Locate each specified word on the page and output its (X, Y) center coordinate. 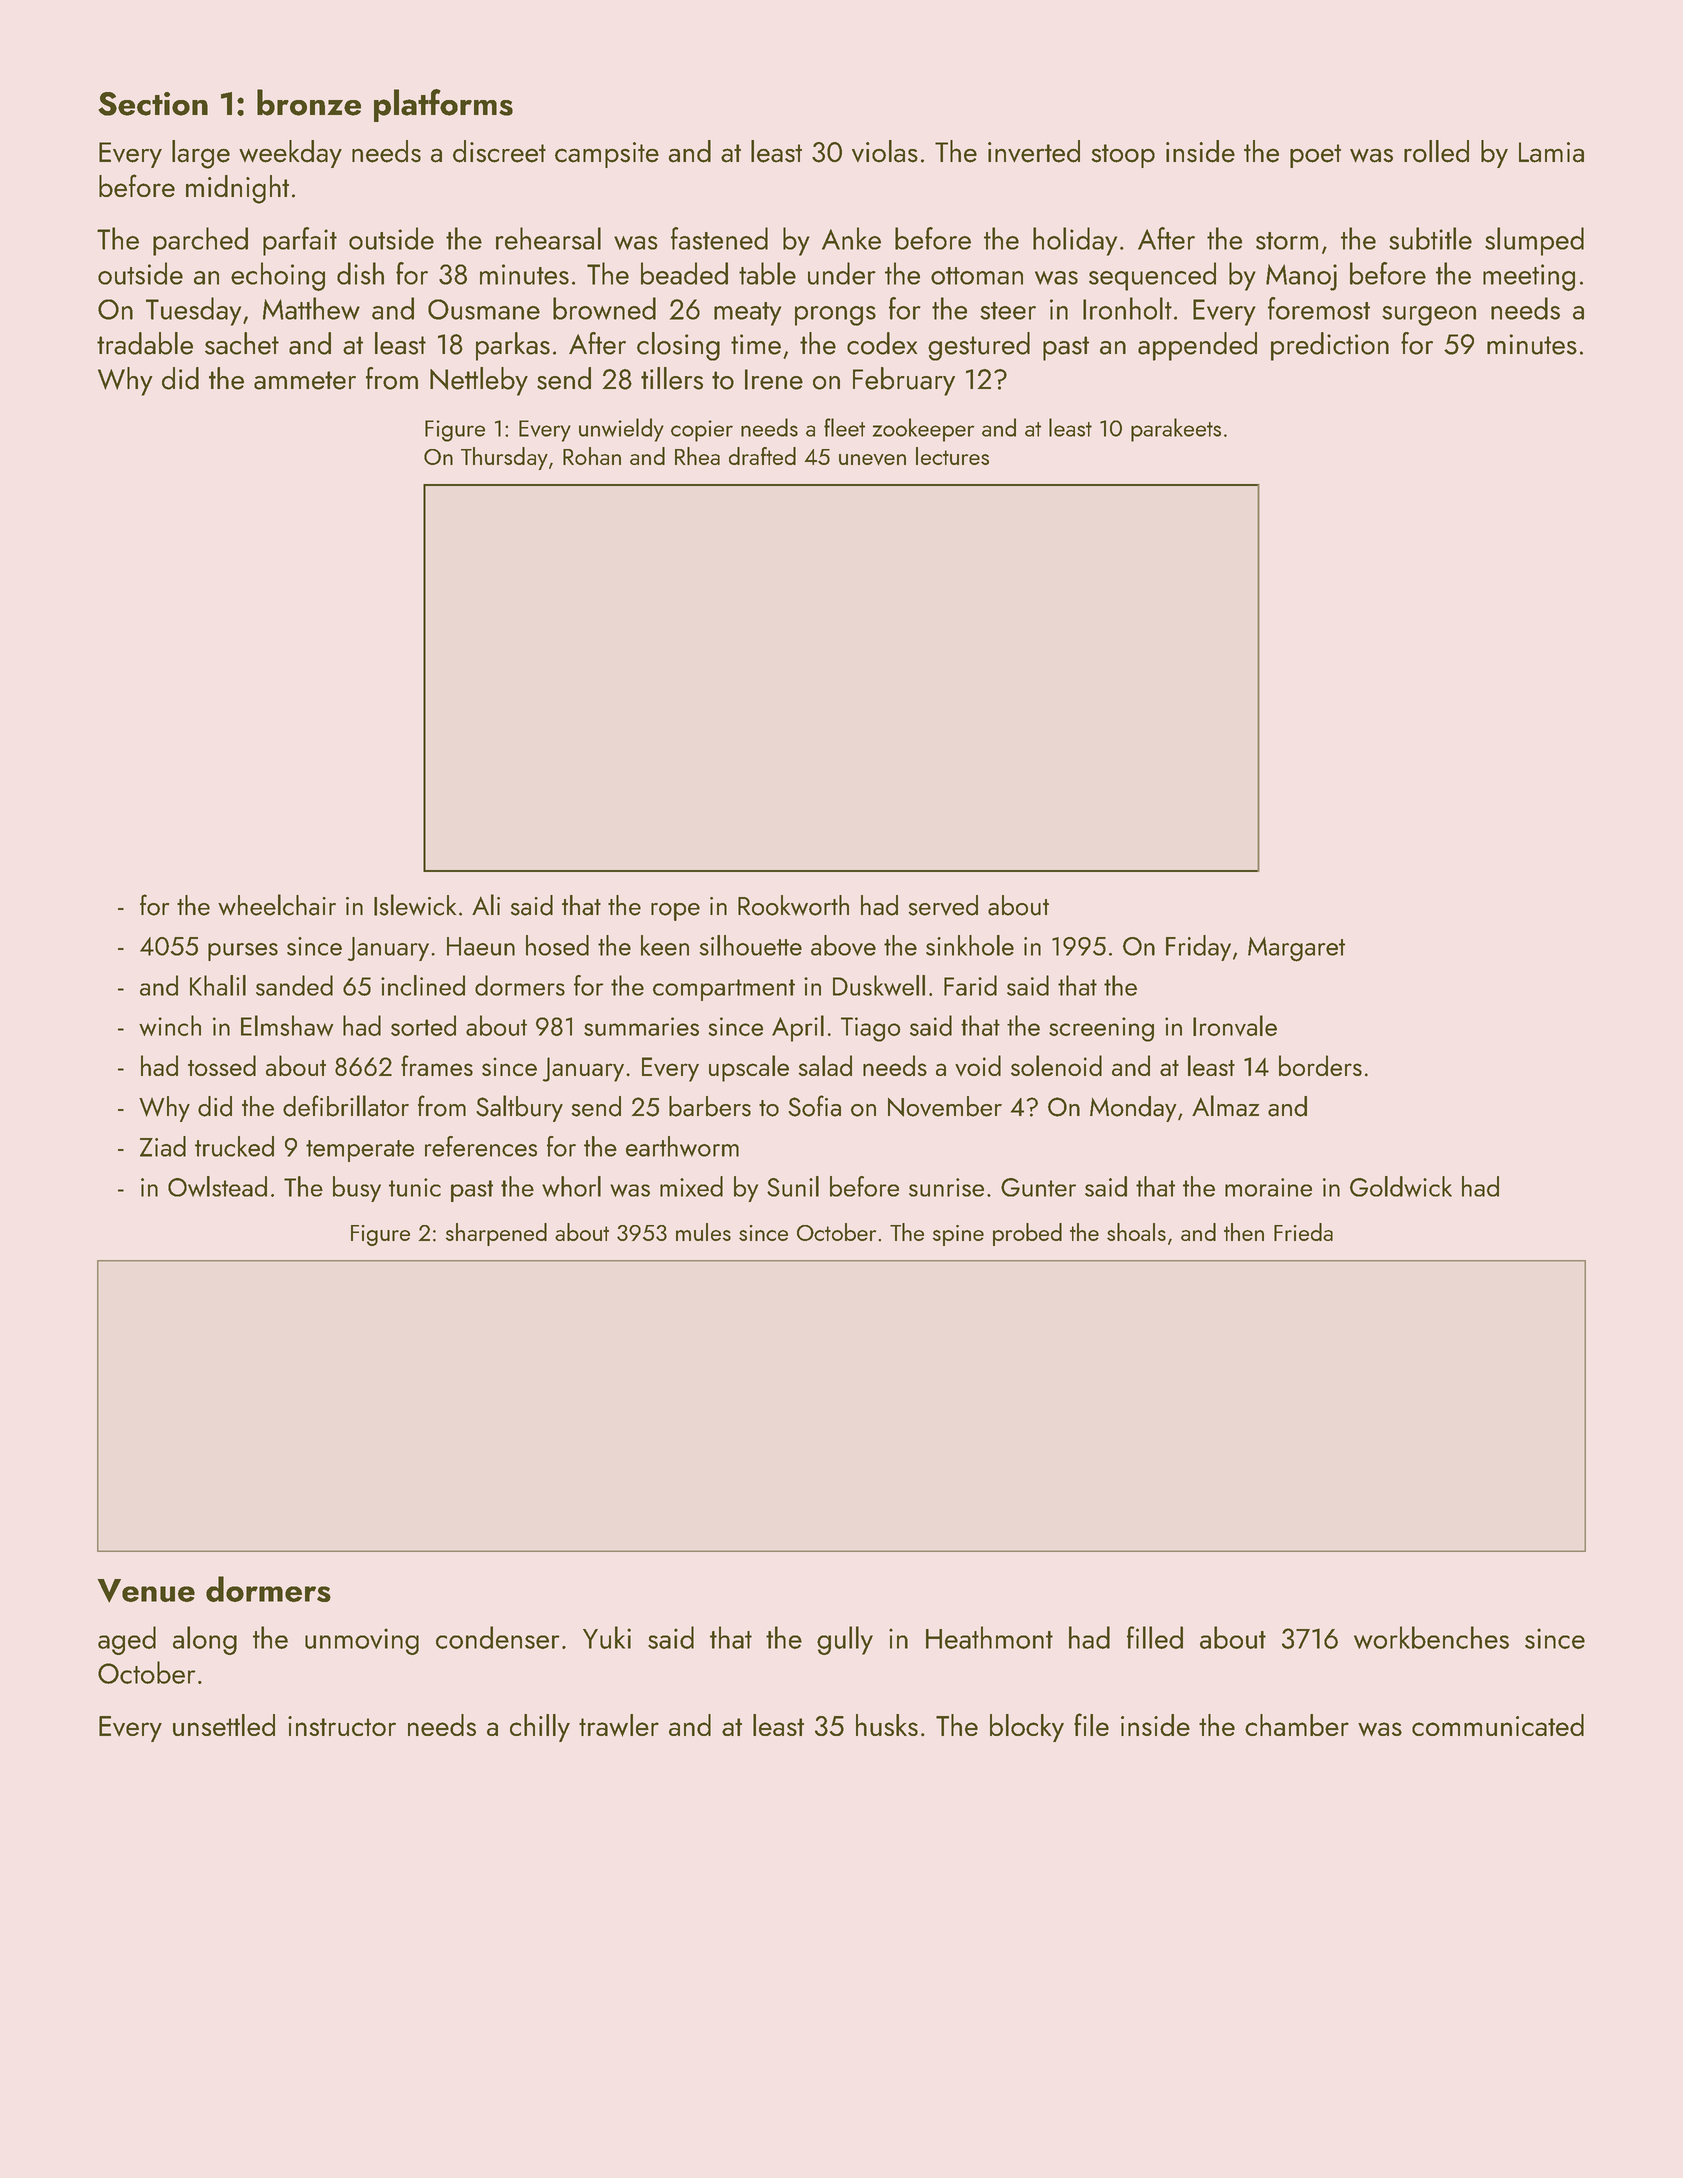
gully (845, 1640)
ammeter (305, 380)
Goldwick (1401, 1186)
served (943, 905)
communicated (1498, 1725)
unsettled (224, 1725)
